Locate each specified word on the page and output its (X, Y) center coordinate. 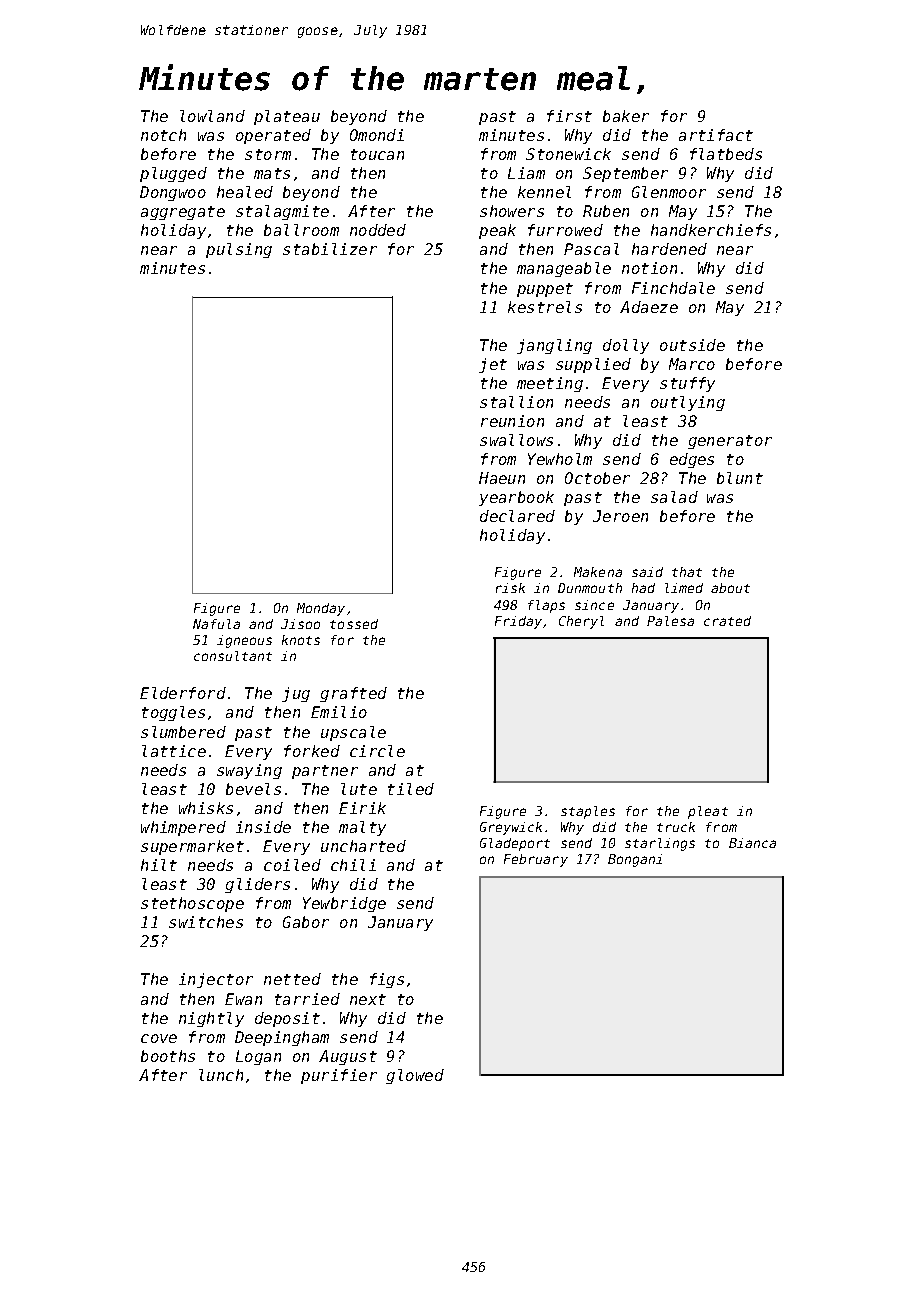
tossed (354, 624)
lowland (212, 116)
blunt (740, 478)
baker (626, 116)
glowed (415, 1076)
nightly (211, 1019)
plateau (287, 117)
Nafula (216, 624)
